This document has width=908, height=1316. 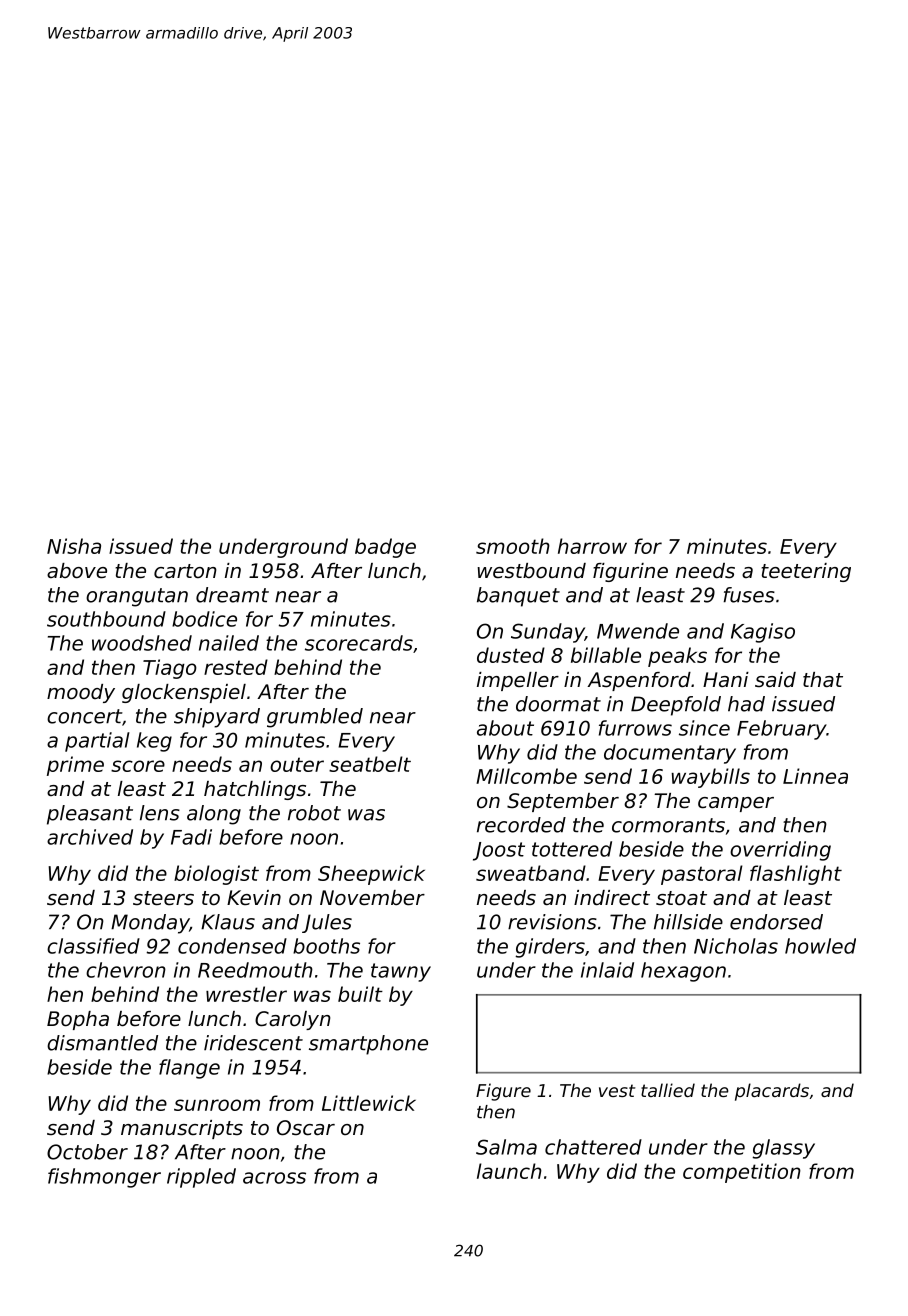 What do you see at coordinates (77, 571) in the document?
I see `above` at bounding box center [77, 571].
